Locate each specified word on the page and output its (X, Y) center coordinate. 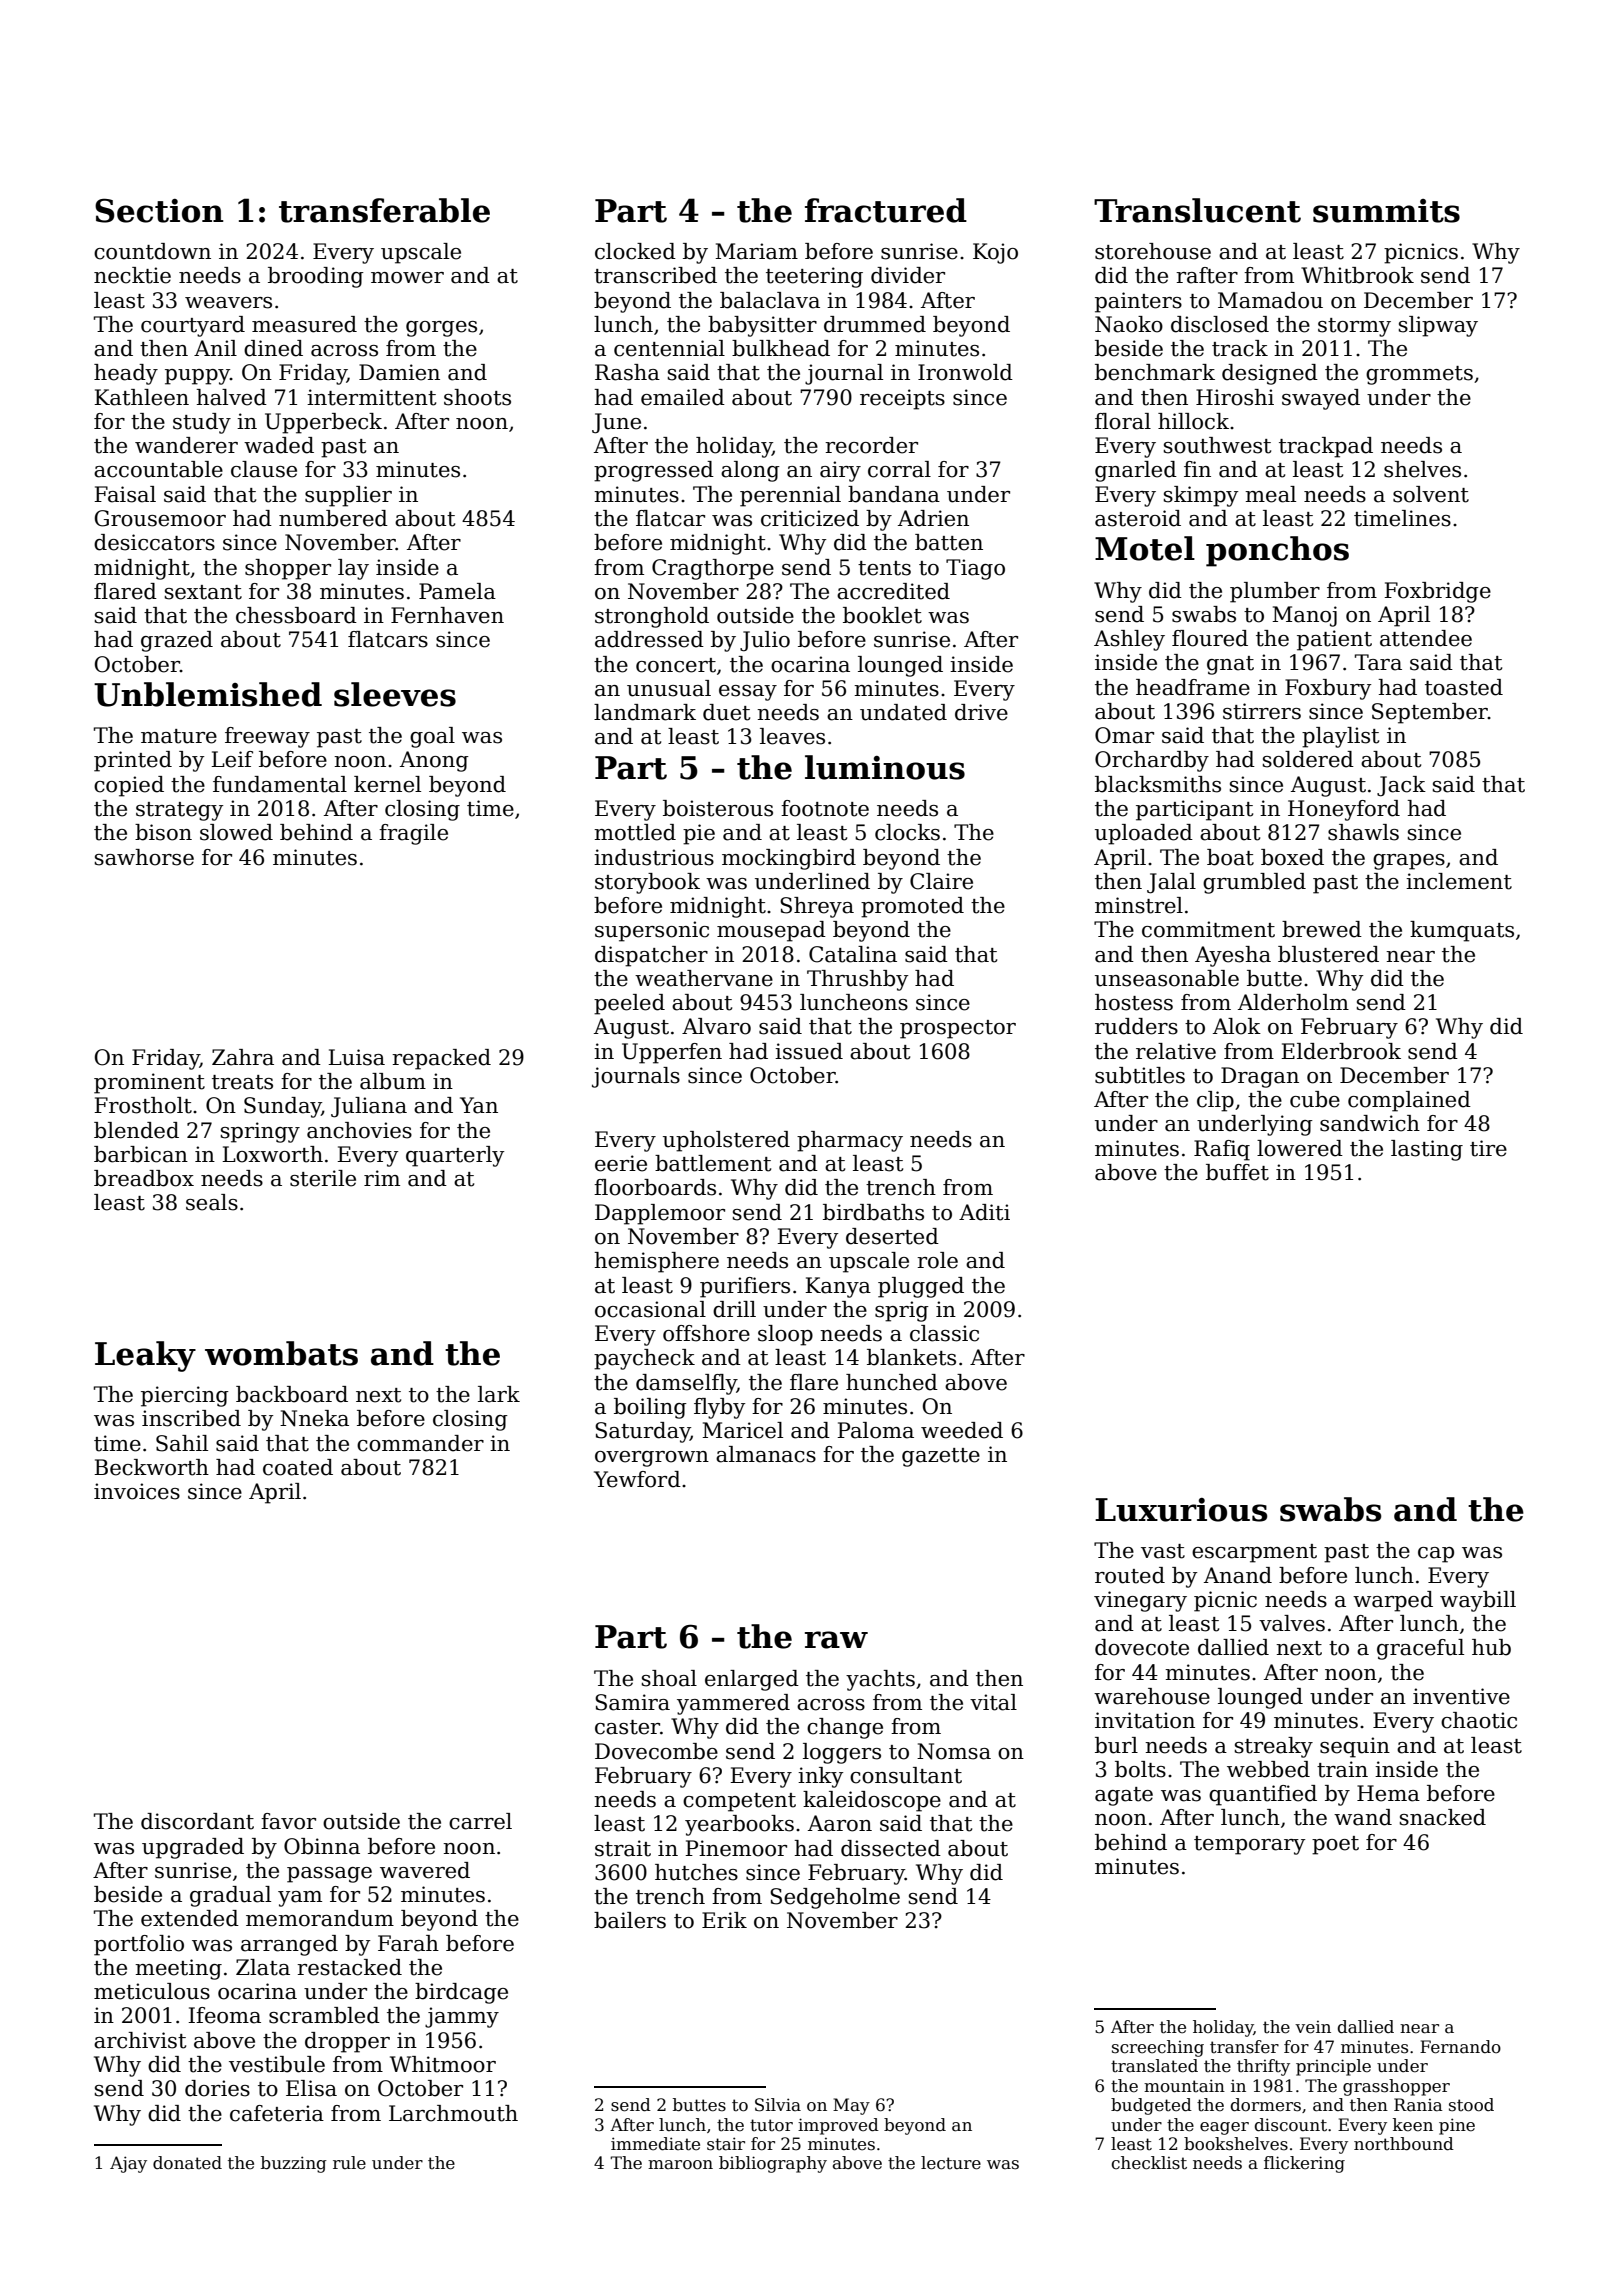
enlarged (752, 1680)
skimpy (1201, 496)
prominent (149, 1083)
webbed (1268, 1769)
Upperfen (672, 1053)
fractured (886, 210)
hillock (1193, 421)
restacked (349, 1967)
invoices (137, 1491)
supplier (348, 496)
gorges (441, 329)
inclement (1459, 881)
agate (1124, 1796)
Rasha (627, 372)
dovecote (1142, 1647)
